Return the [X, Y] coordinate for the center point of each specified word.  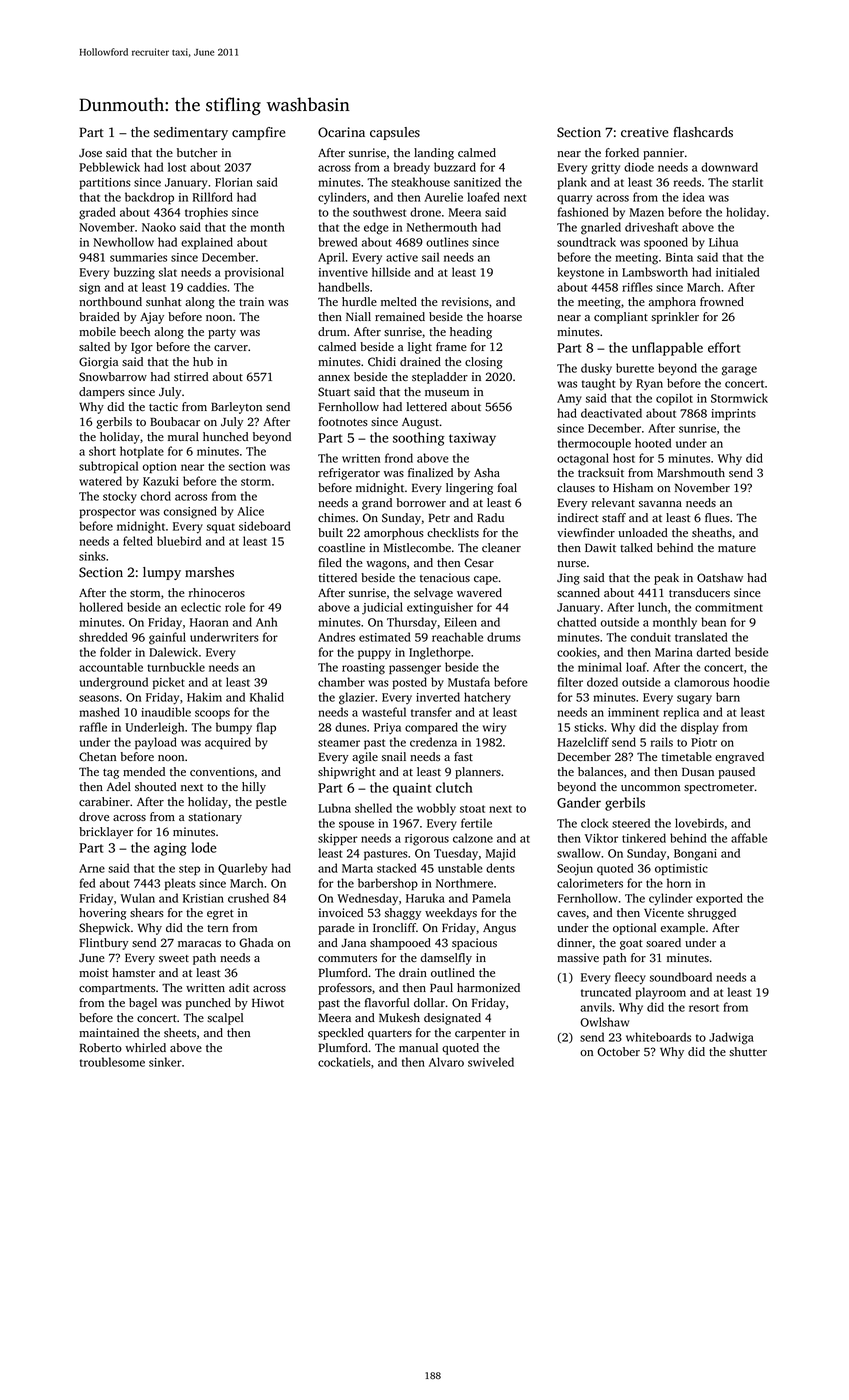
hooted [653, 443]
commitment [729, 607]
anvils [596, 1007]
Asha [487, 472]
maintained [109, 1032]
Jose [90, 153]
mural [183, 436]
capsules [395, 133]
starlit [747, 182]
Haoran [209, 622]
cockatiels [344, 1062]
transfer [431, 712]
